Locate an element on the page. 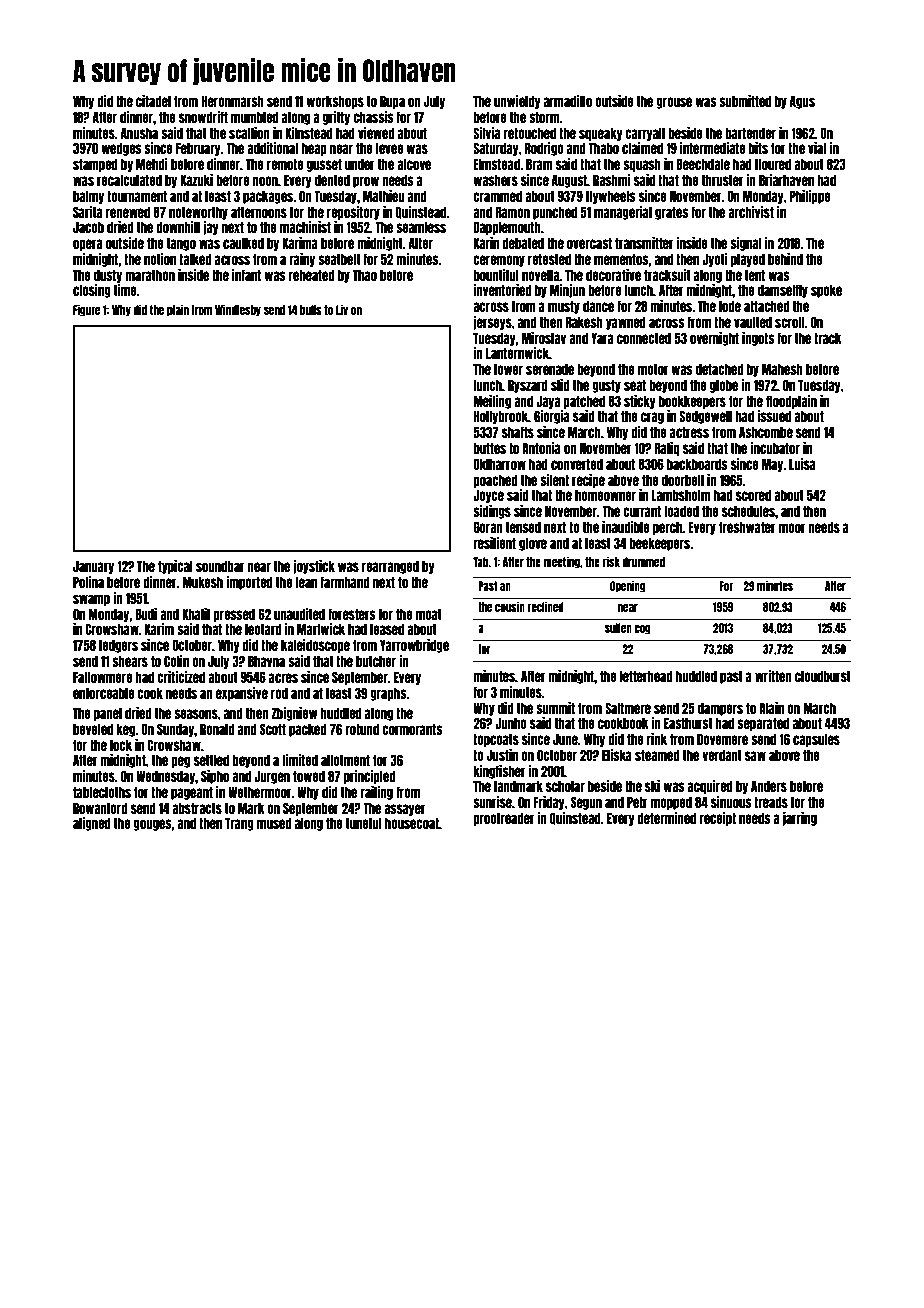 This document has width=924, height=1308. housecoat is located at coordinates (412, 823).
